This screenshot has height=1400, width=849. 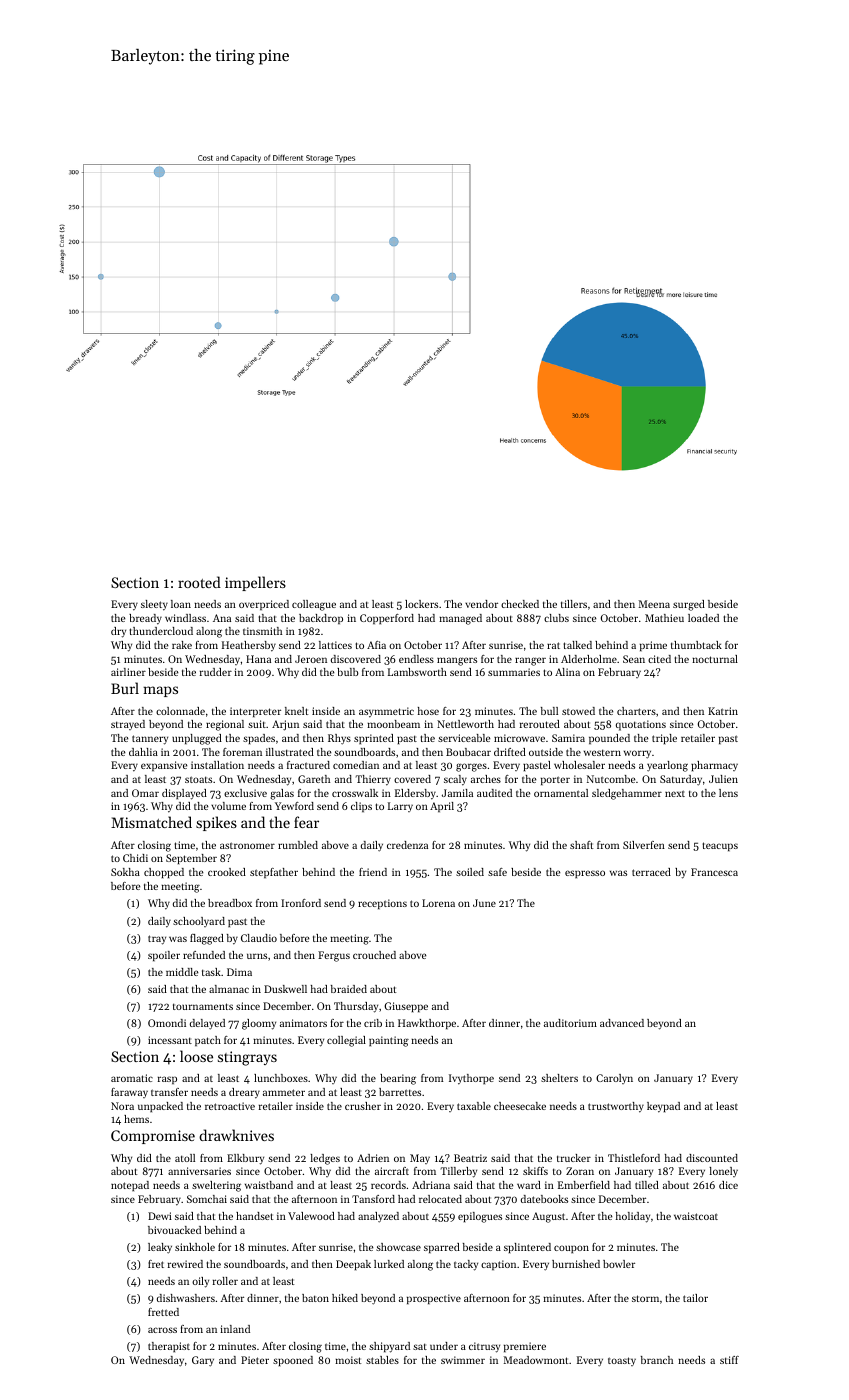 I want to click on Fergus, so click(x=334, y=956).
